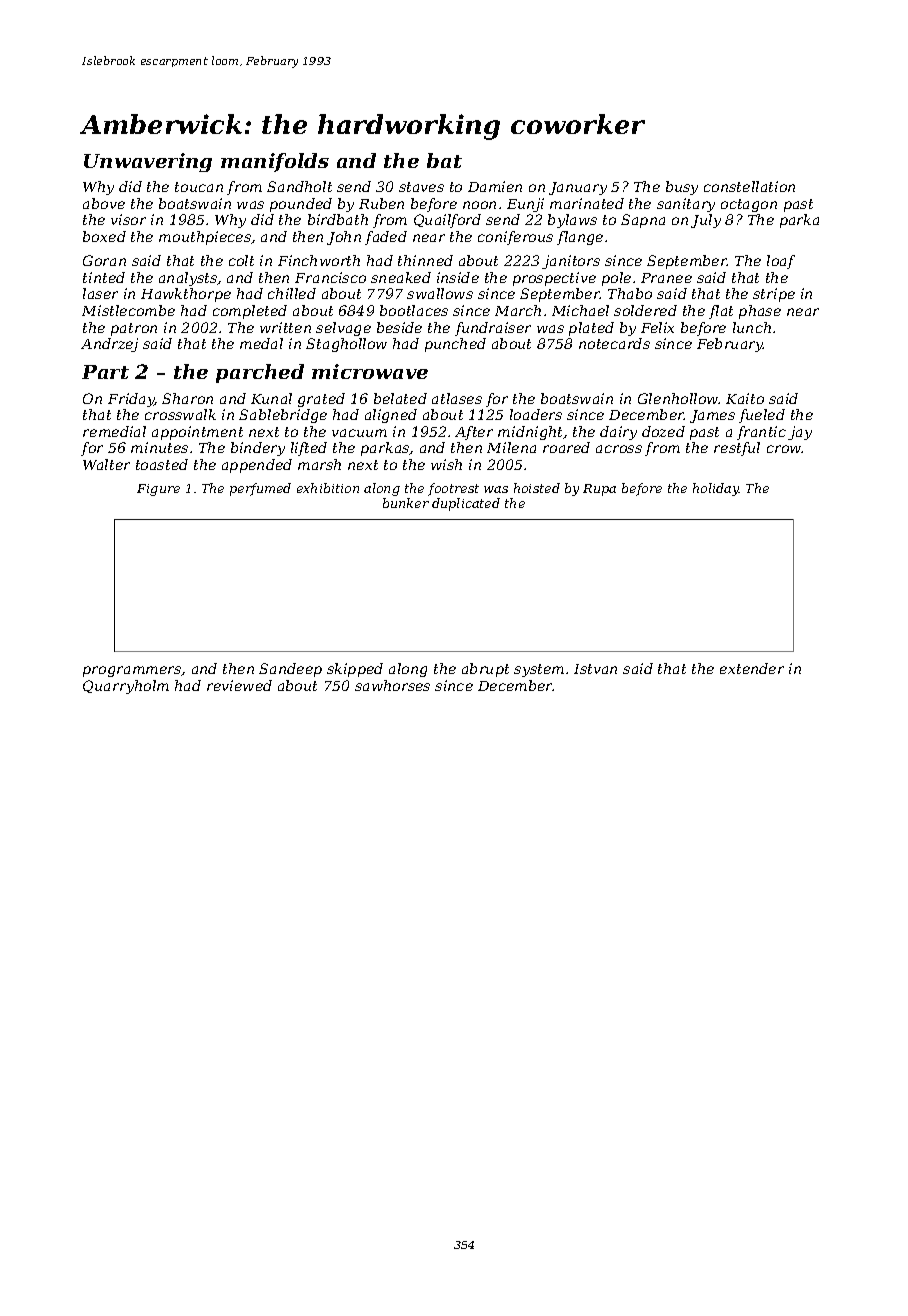 Image resolution: width=908 pixels, height=1316 pixels. I want to click on footrest, so click(453, 489).
